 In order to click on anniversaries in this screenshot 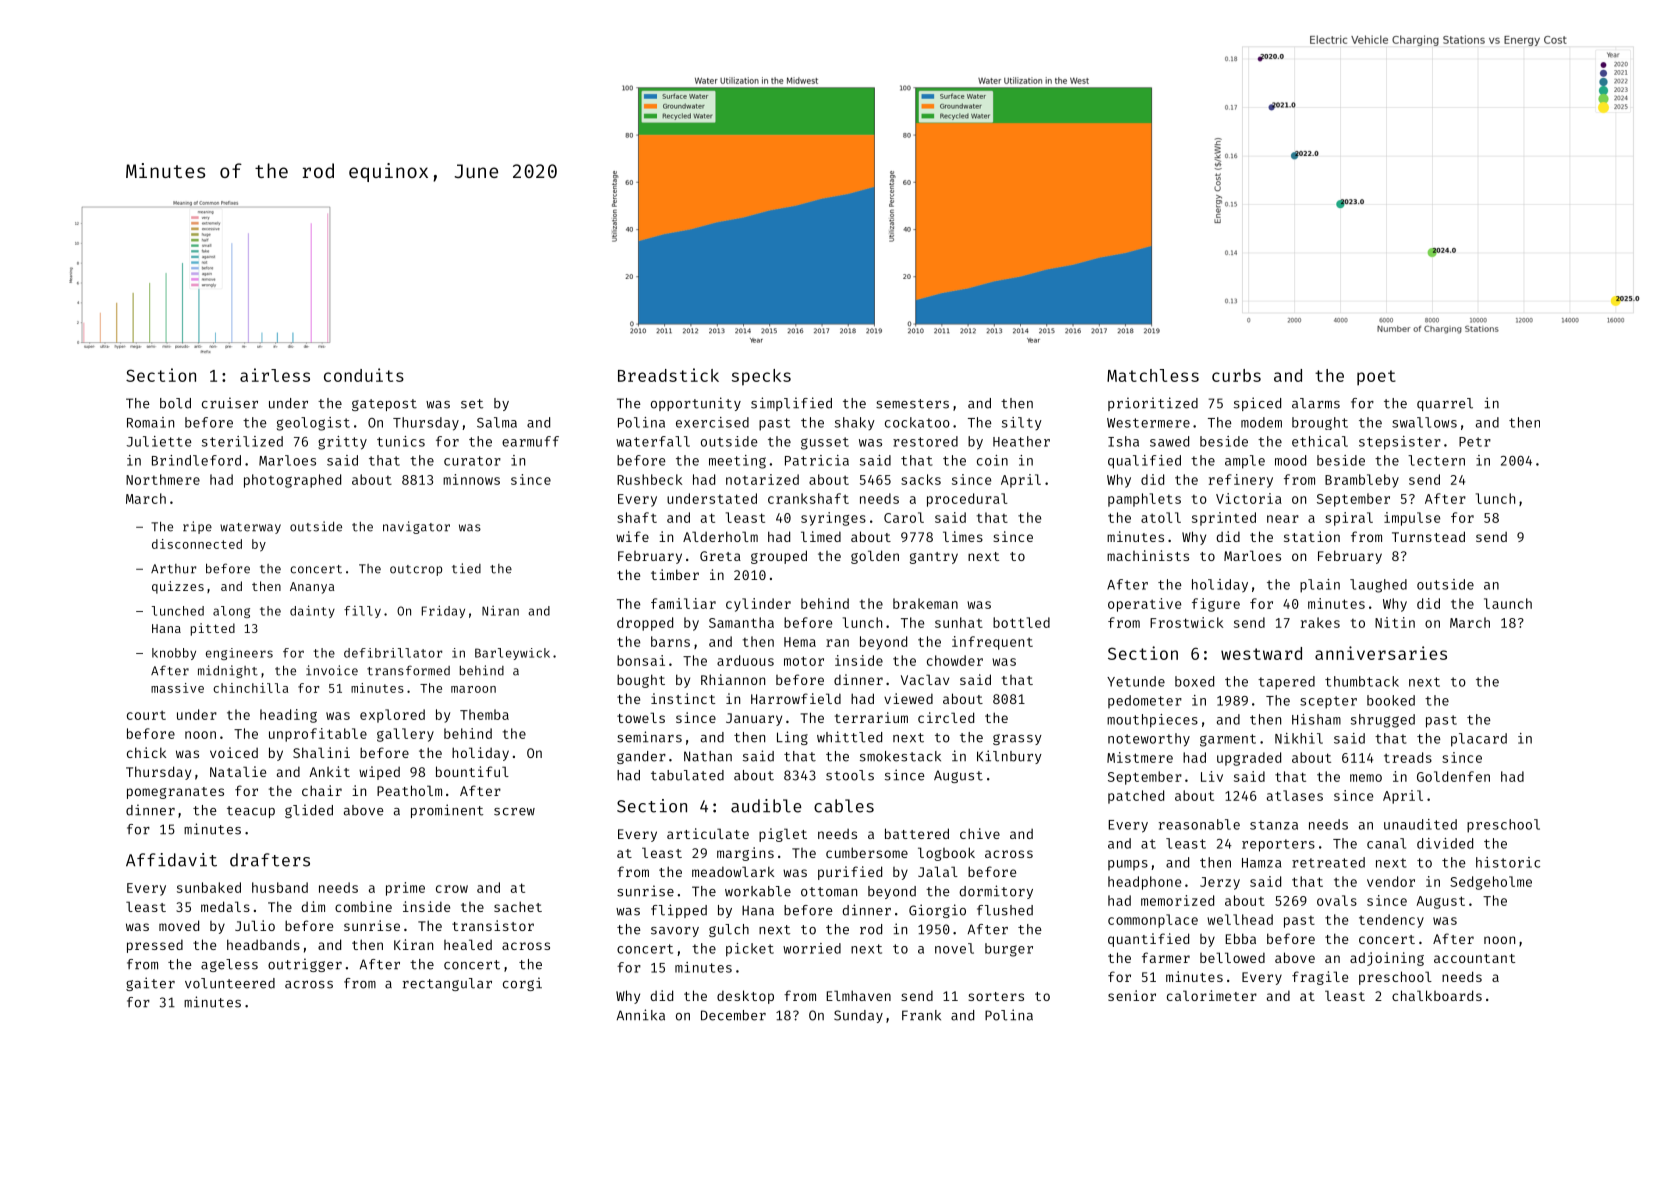, I will do `click(1381, 653)`.
